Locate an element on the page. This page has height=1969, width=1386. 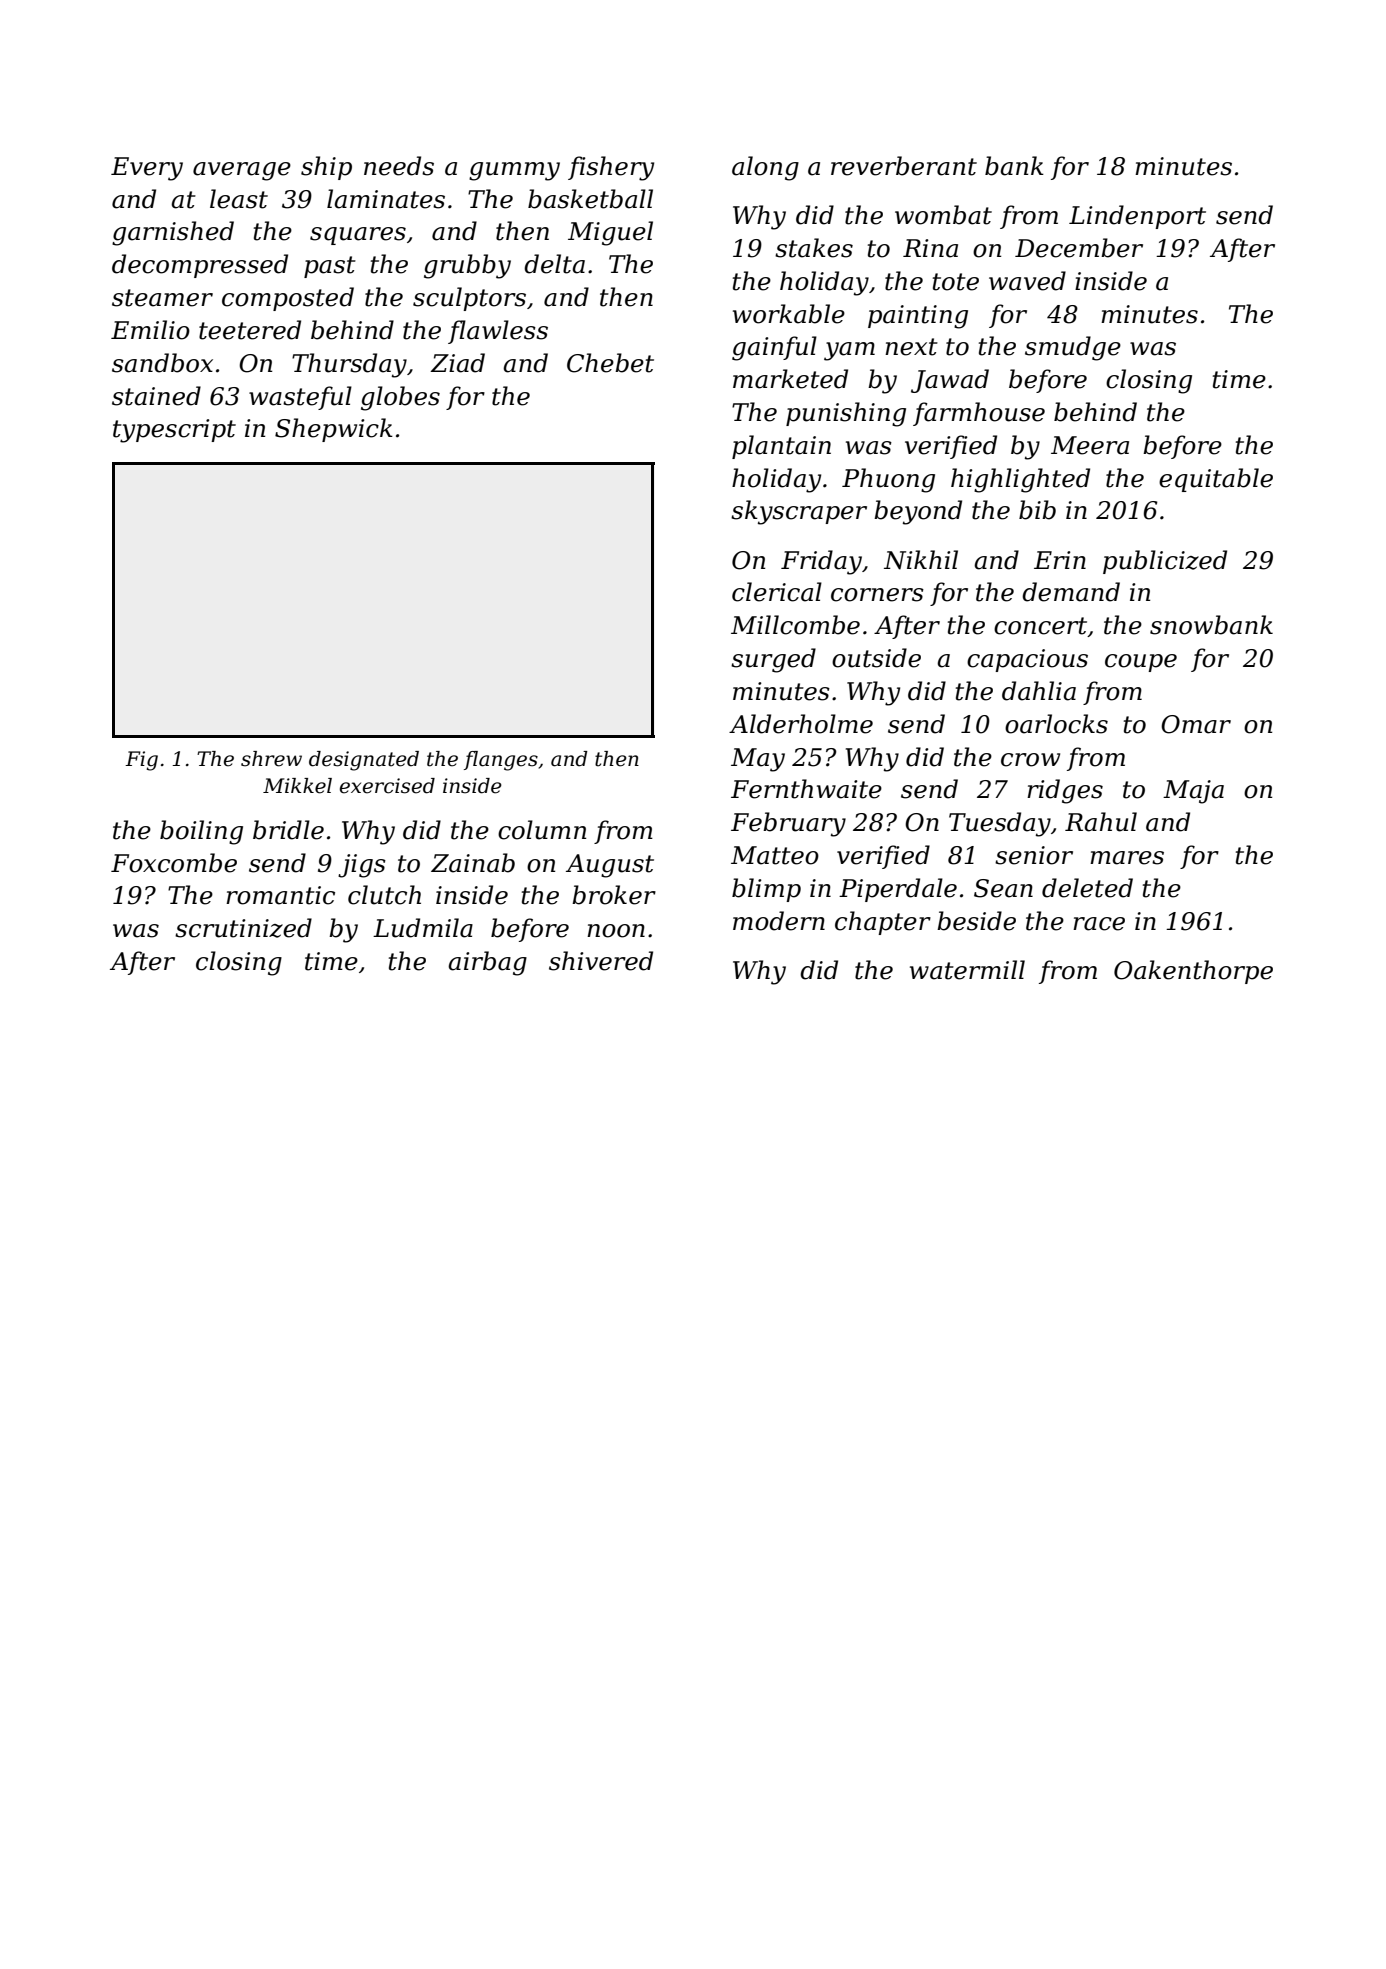
highlighted is located at coordinates (1020, 480).
